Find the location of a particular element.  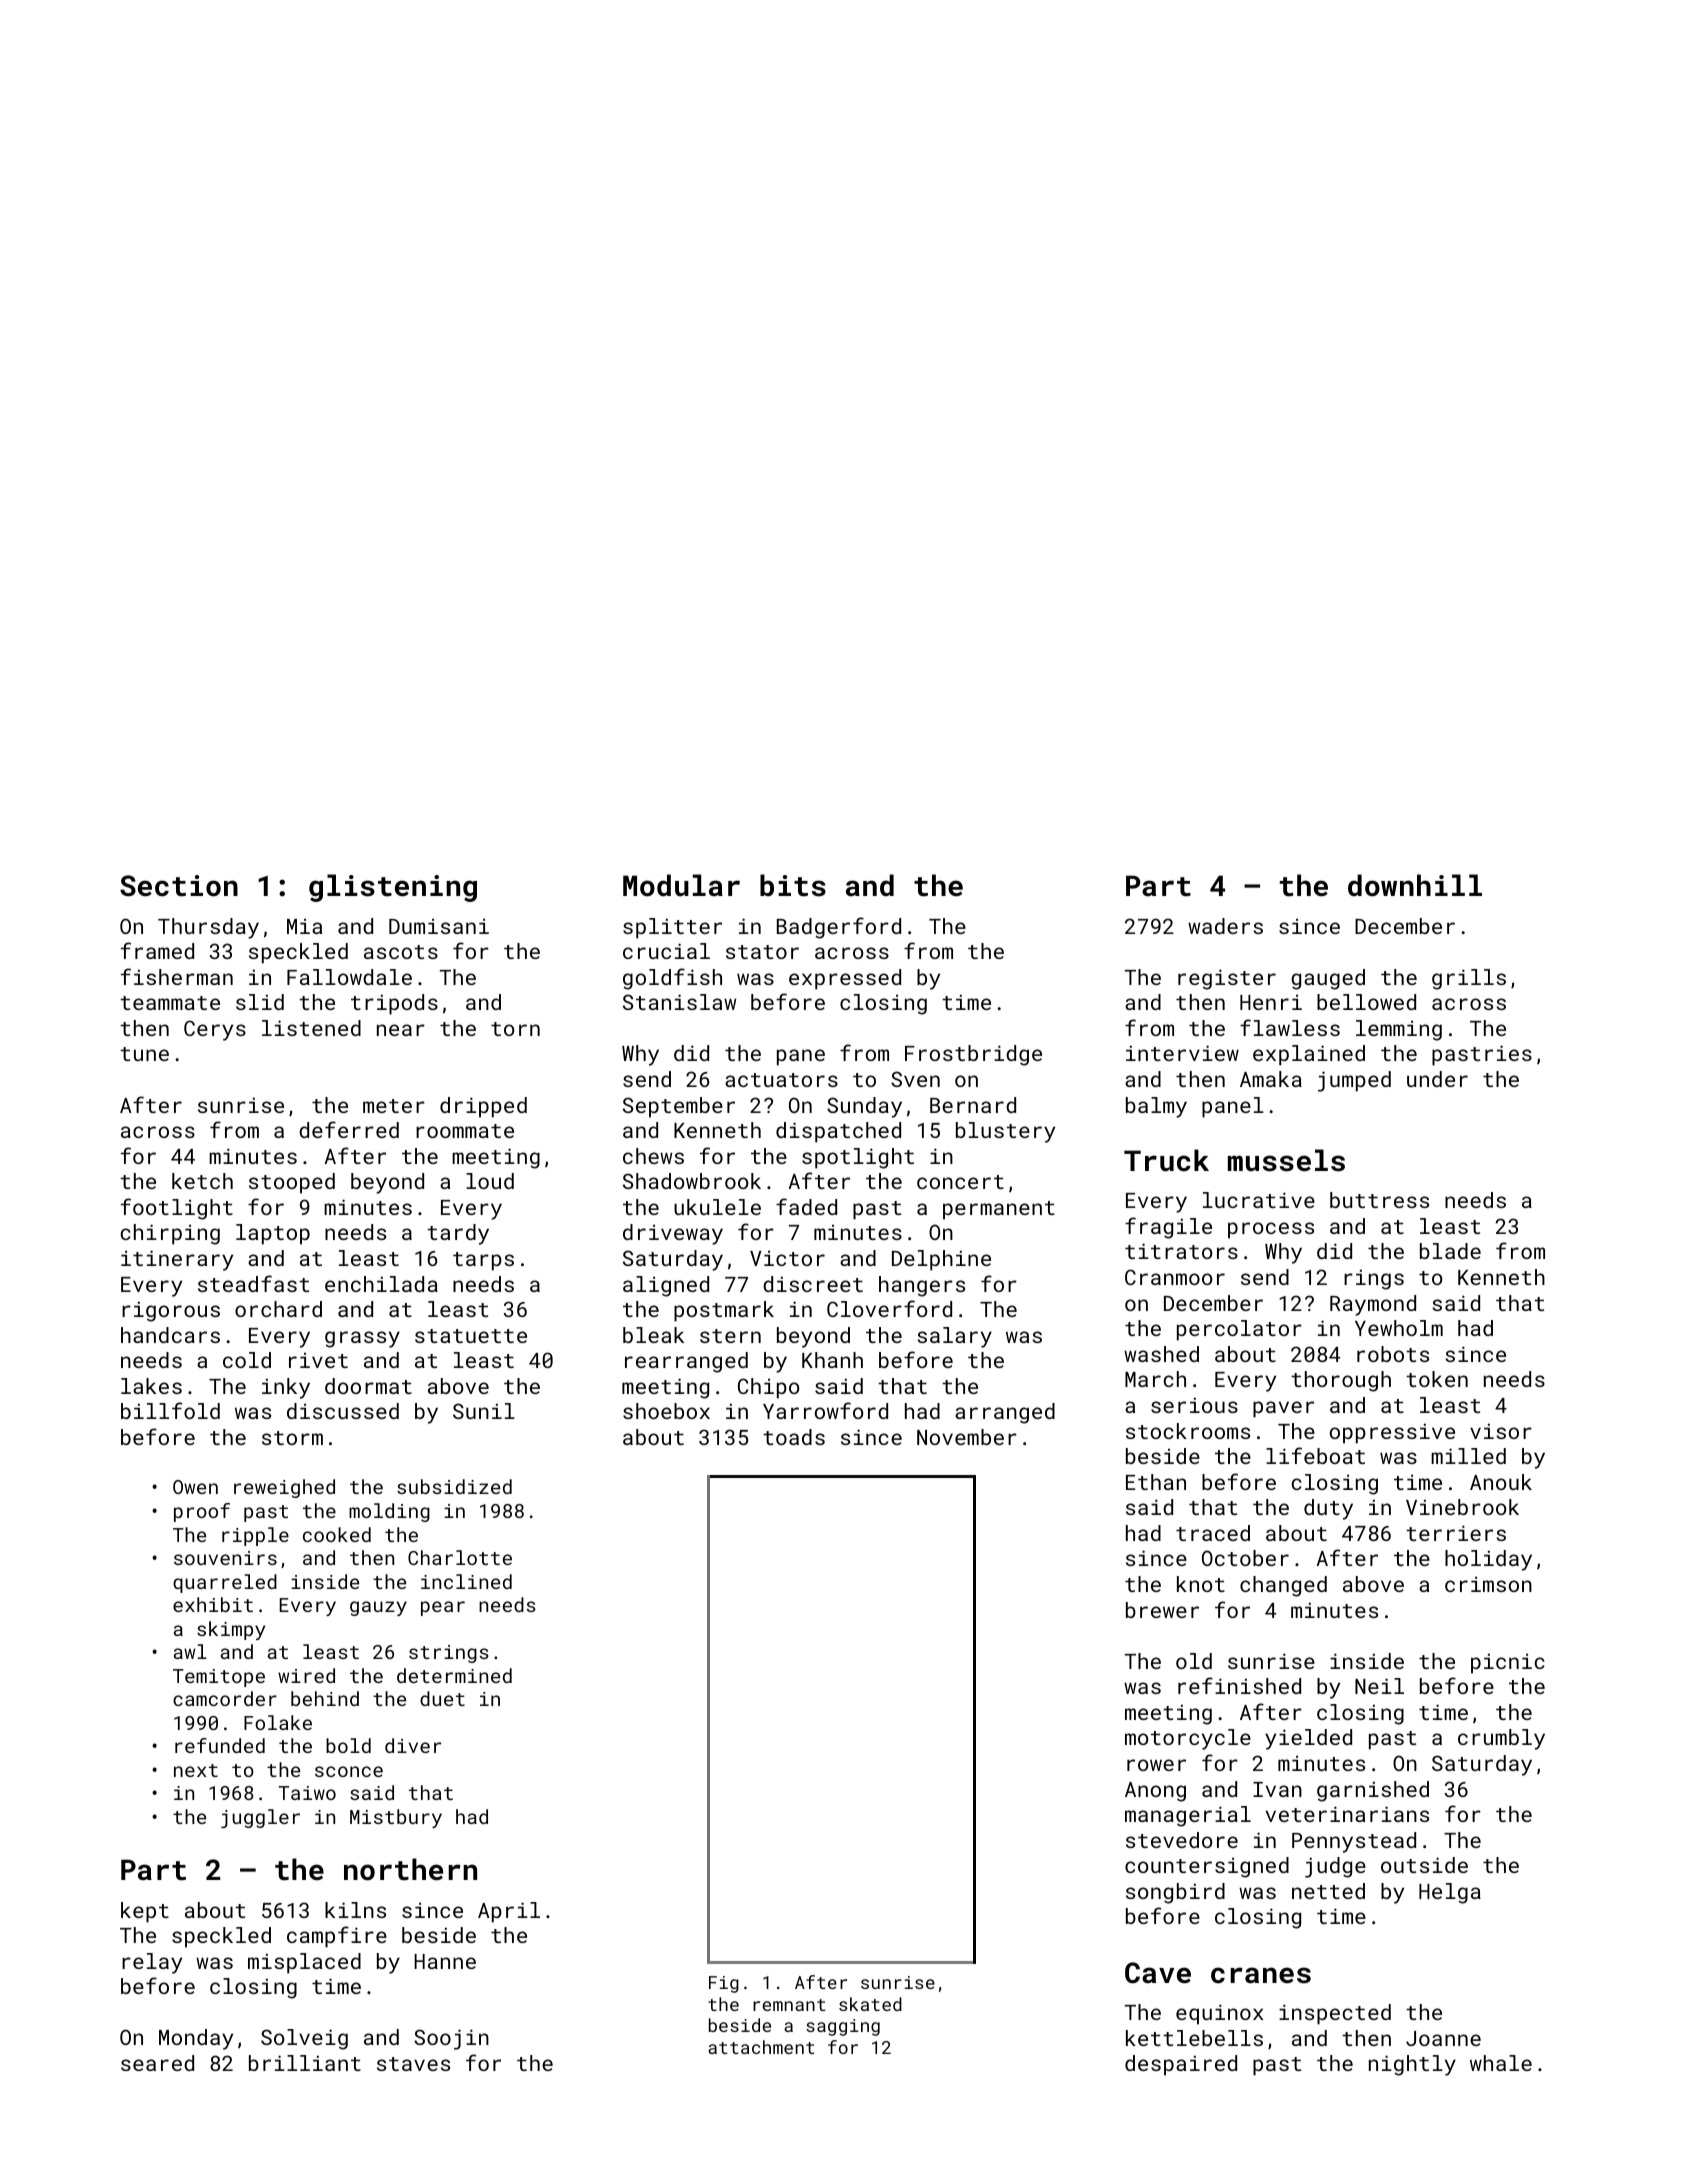

determined is located at coordinates (454, 1675).
